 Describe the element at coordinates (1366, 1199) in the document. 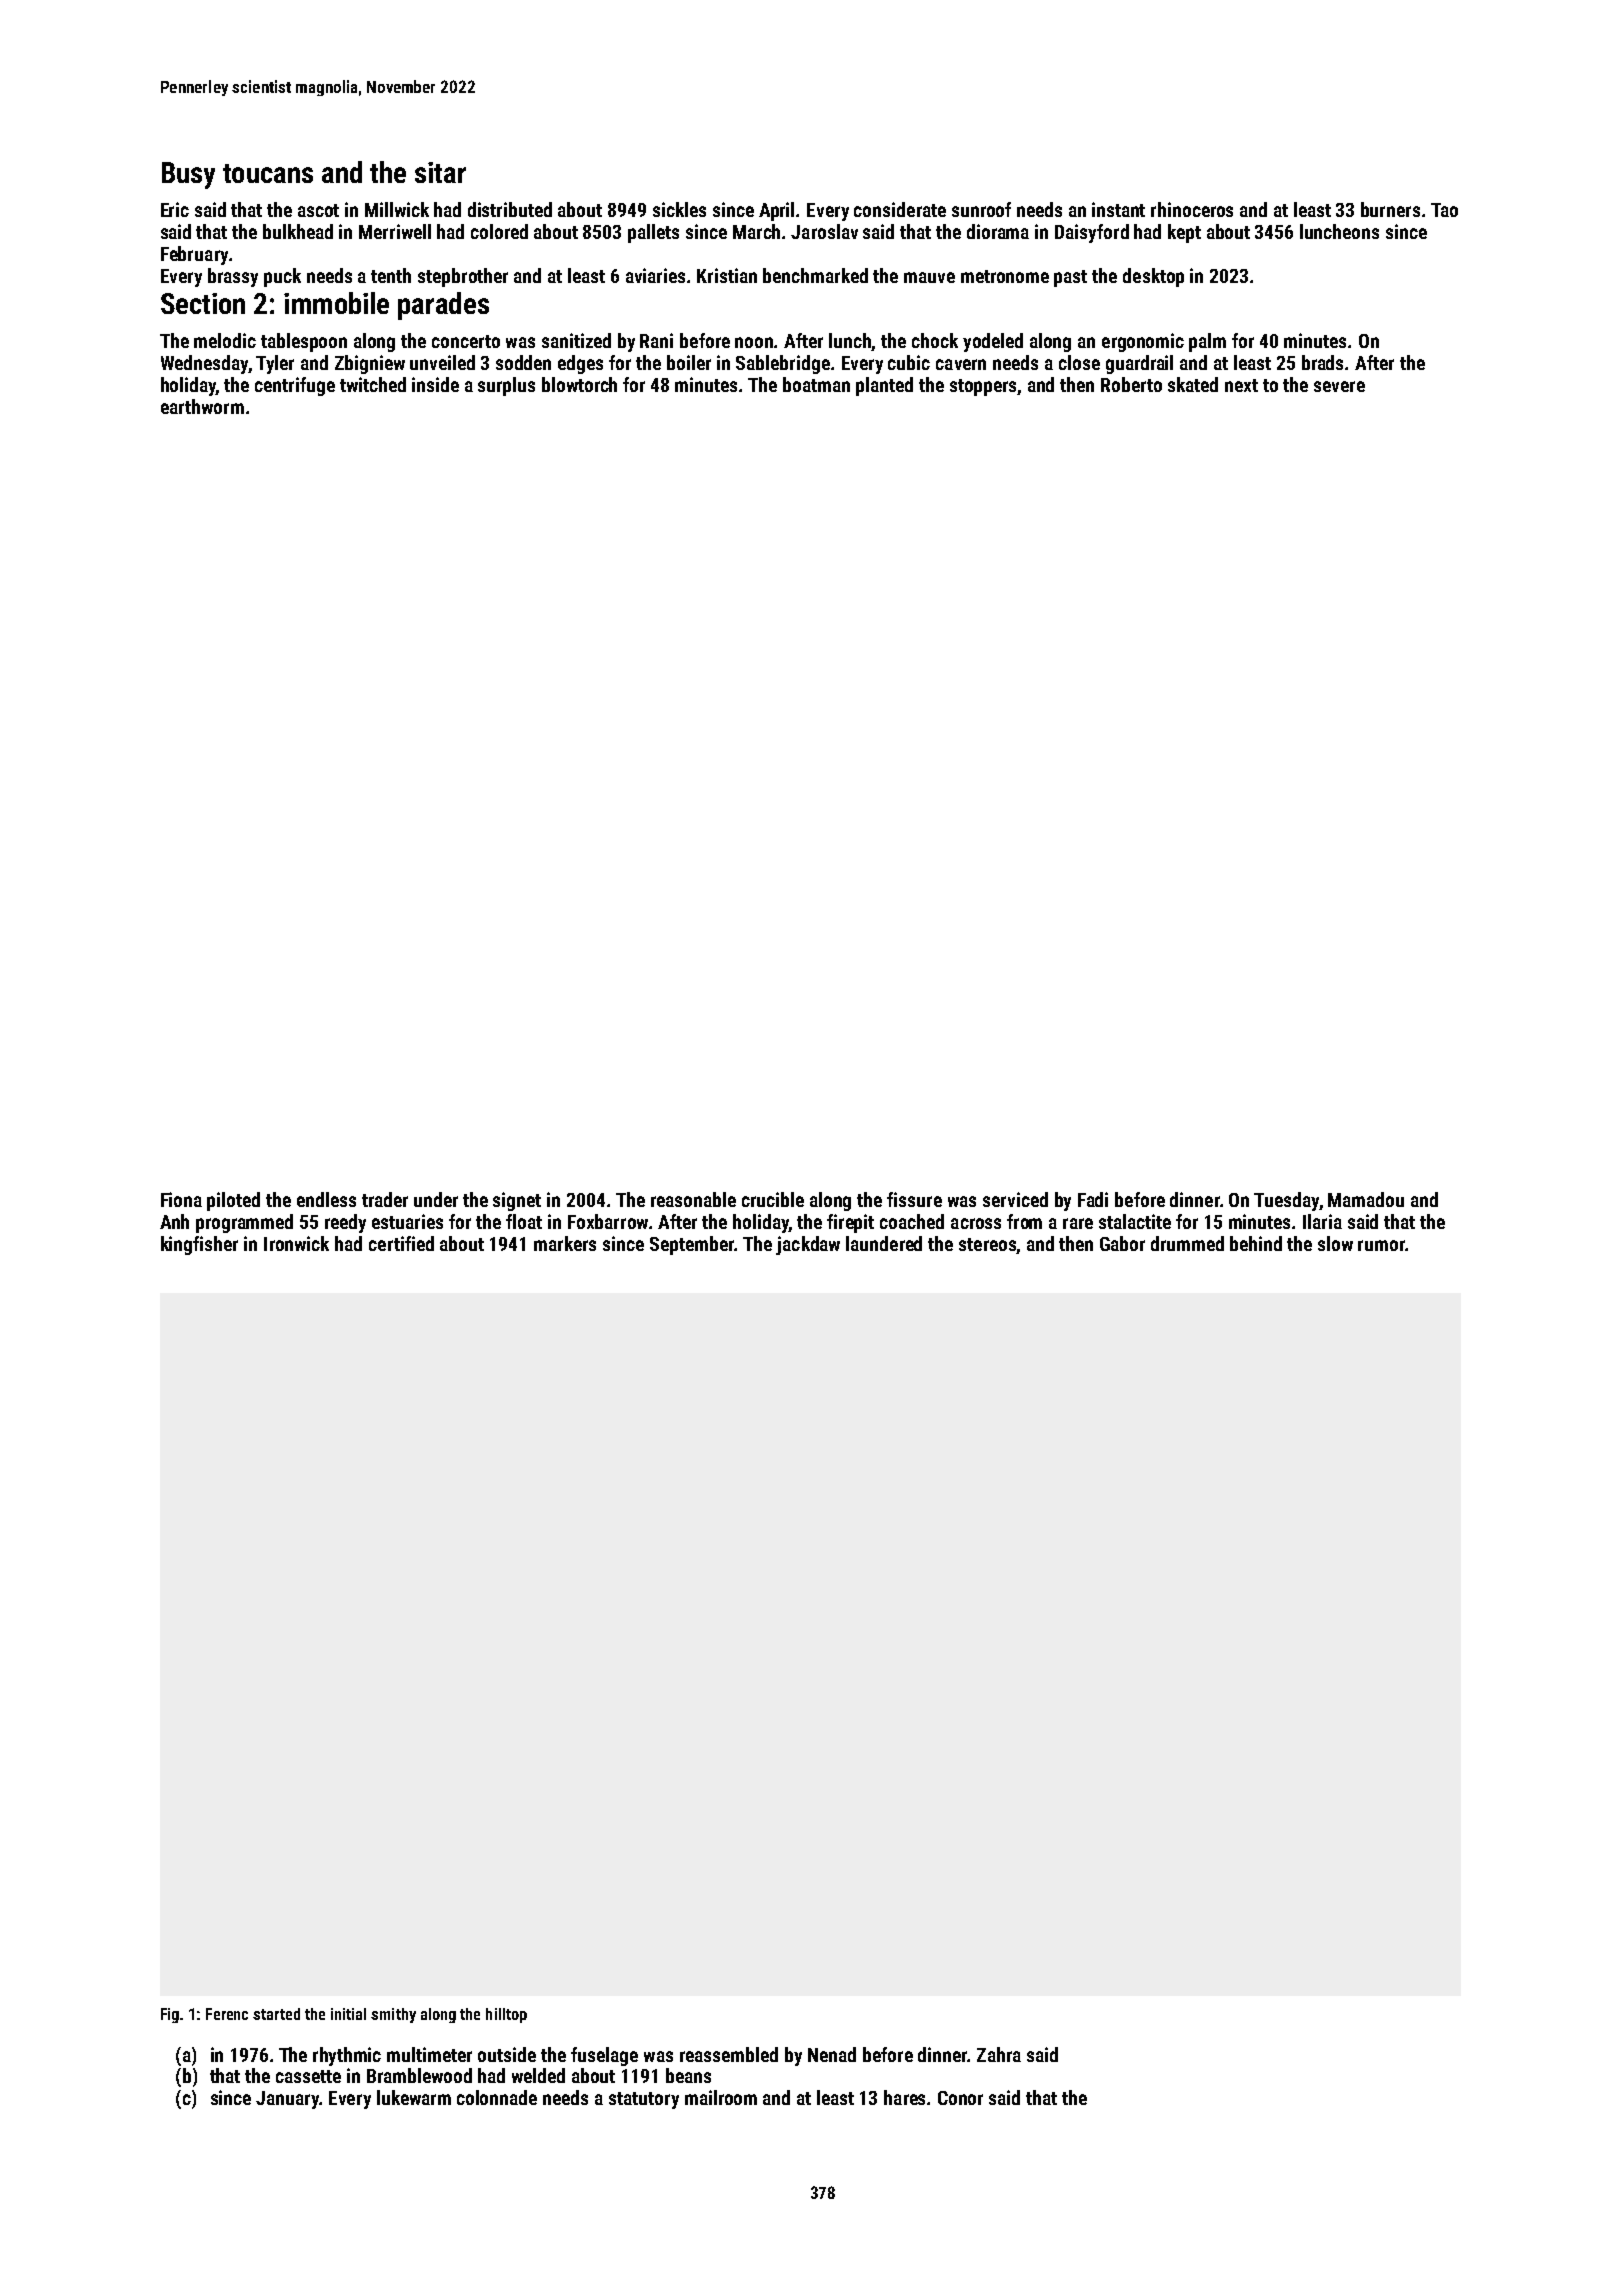

I see `Mamadou` at that location.
